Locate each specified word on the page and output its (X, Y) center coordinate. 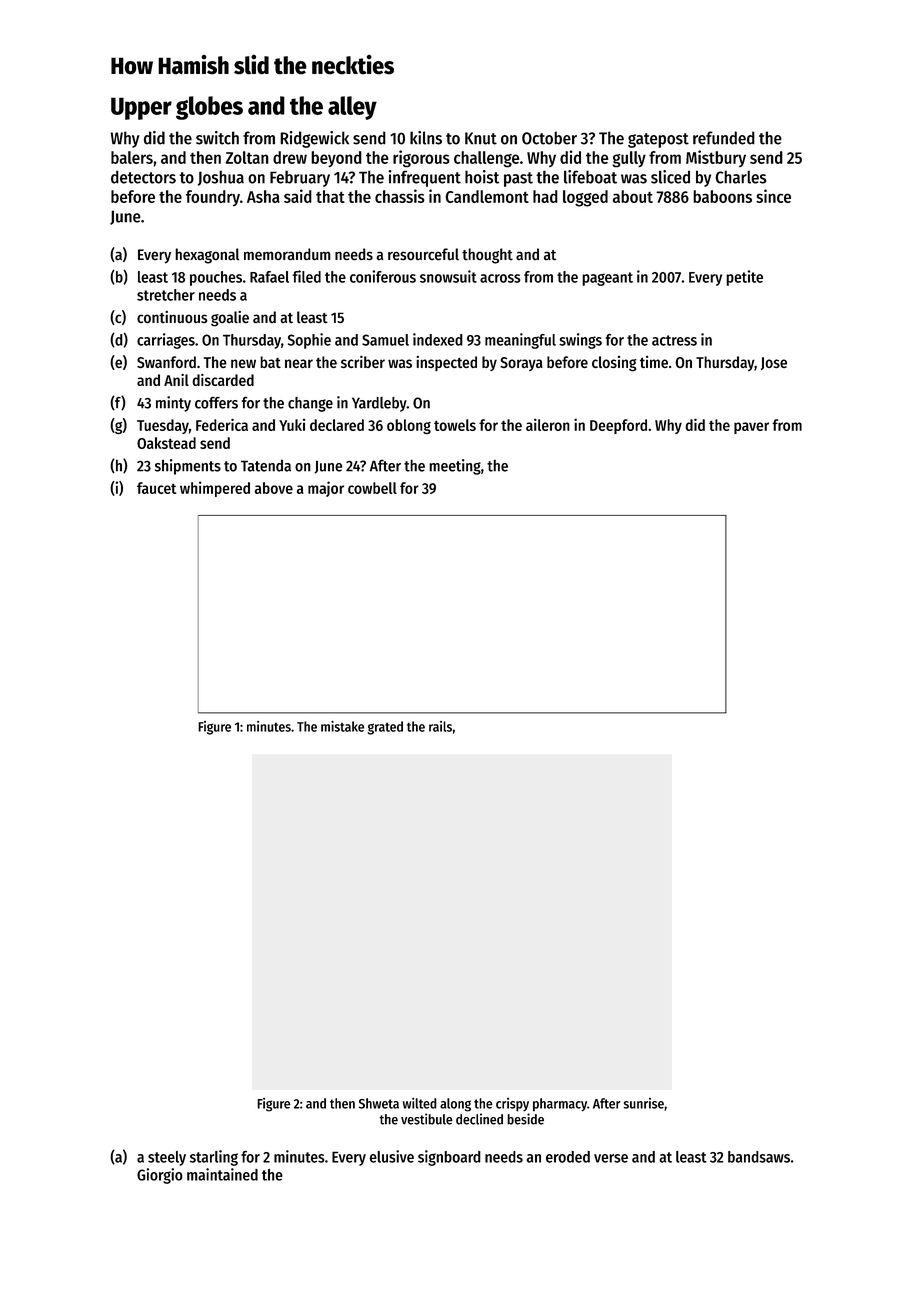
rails (440, 726)
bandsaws (759, 1157)
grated (385, 728)
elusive (391, 1156)
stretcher (166, 295)
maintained (222, 1174)
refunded (724, 138)
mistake (342, 726)
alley (352, 108)
